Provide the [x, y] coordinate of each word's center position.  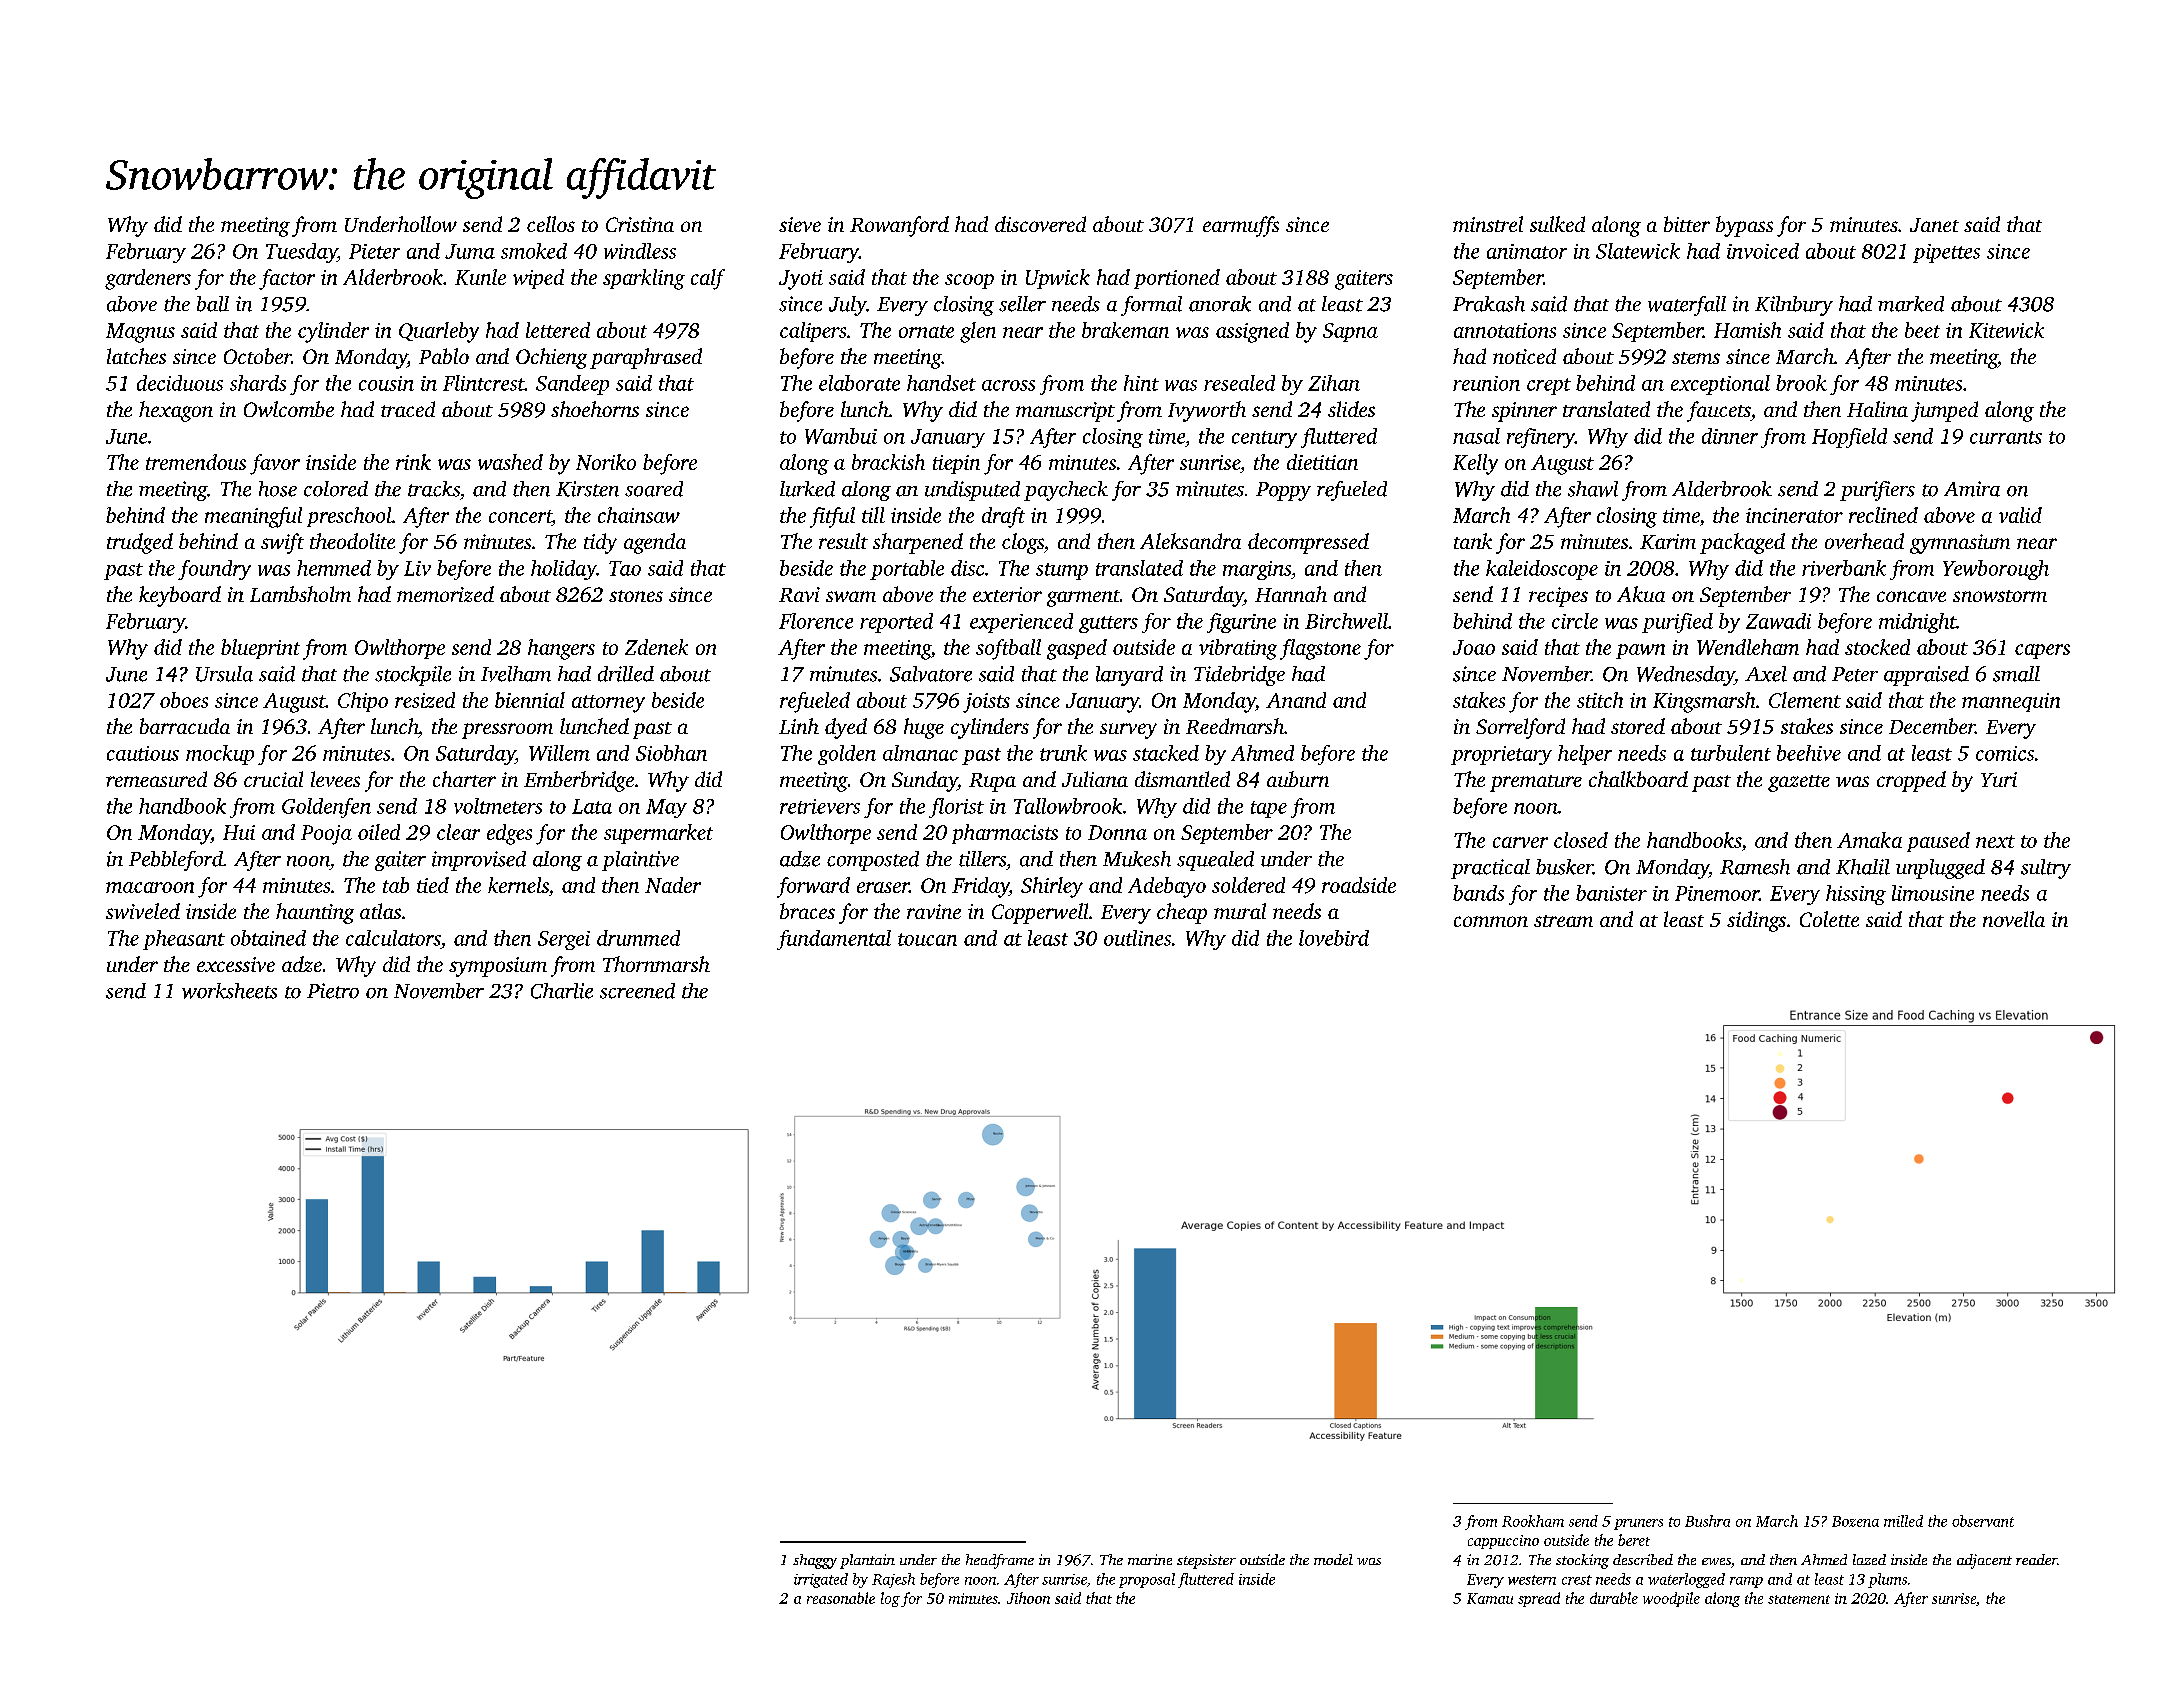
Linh [799, 726]
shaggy [815, 1561]
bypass [1744, 226]
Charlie [562, 991]
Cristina [640, 224]
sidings [1756, 921]
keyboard [180, 596]
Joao [1474, 647]
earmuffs [1241, 226]
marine [1150, 1559]
